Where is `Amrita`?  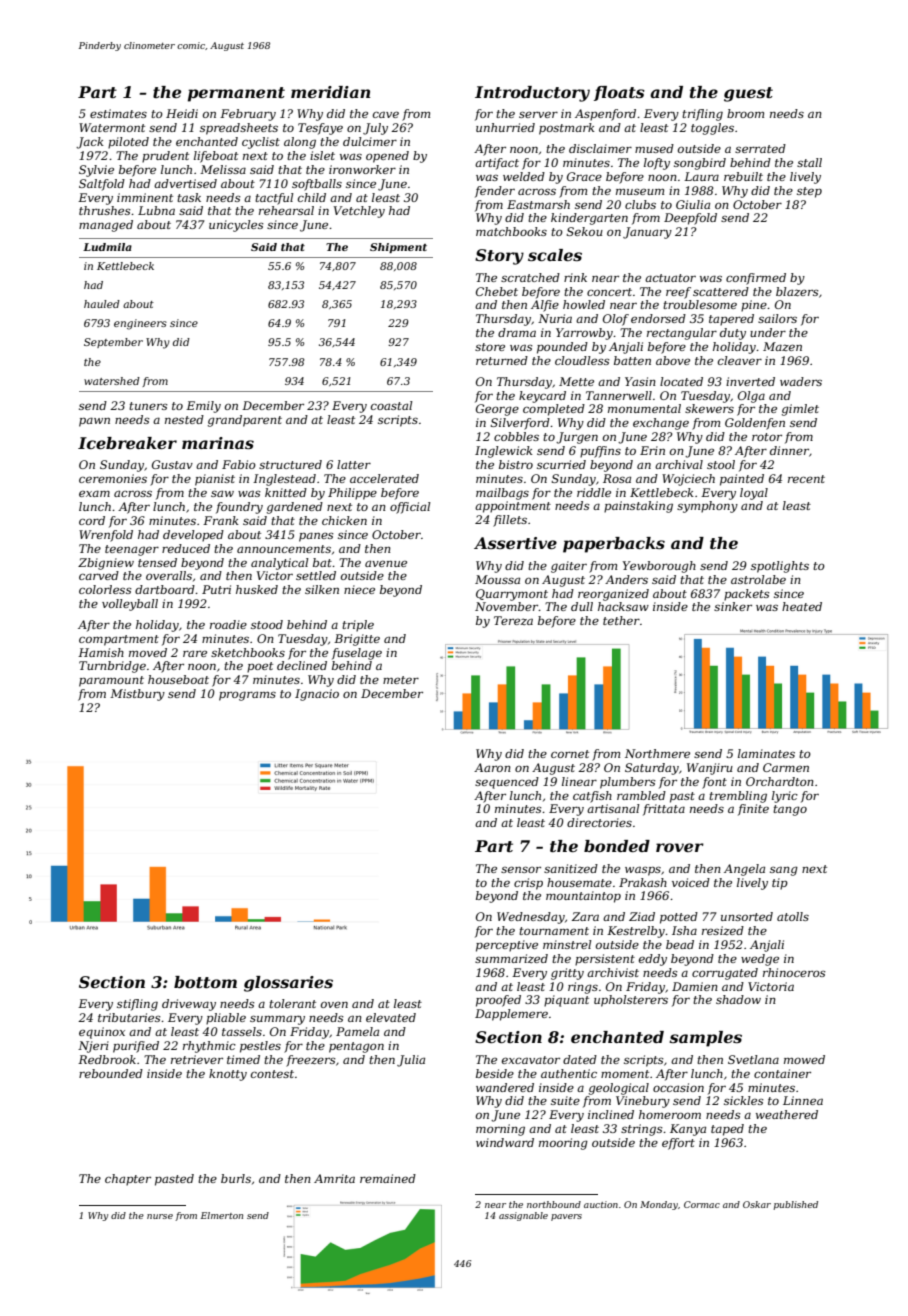
Amrita is located at coordinates (334, 1178).
